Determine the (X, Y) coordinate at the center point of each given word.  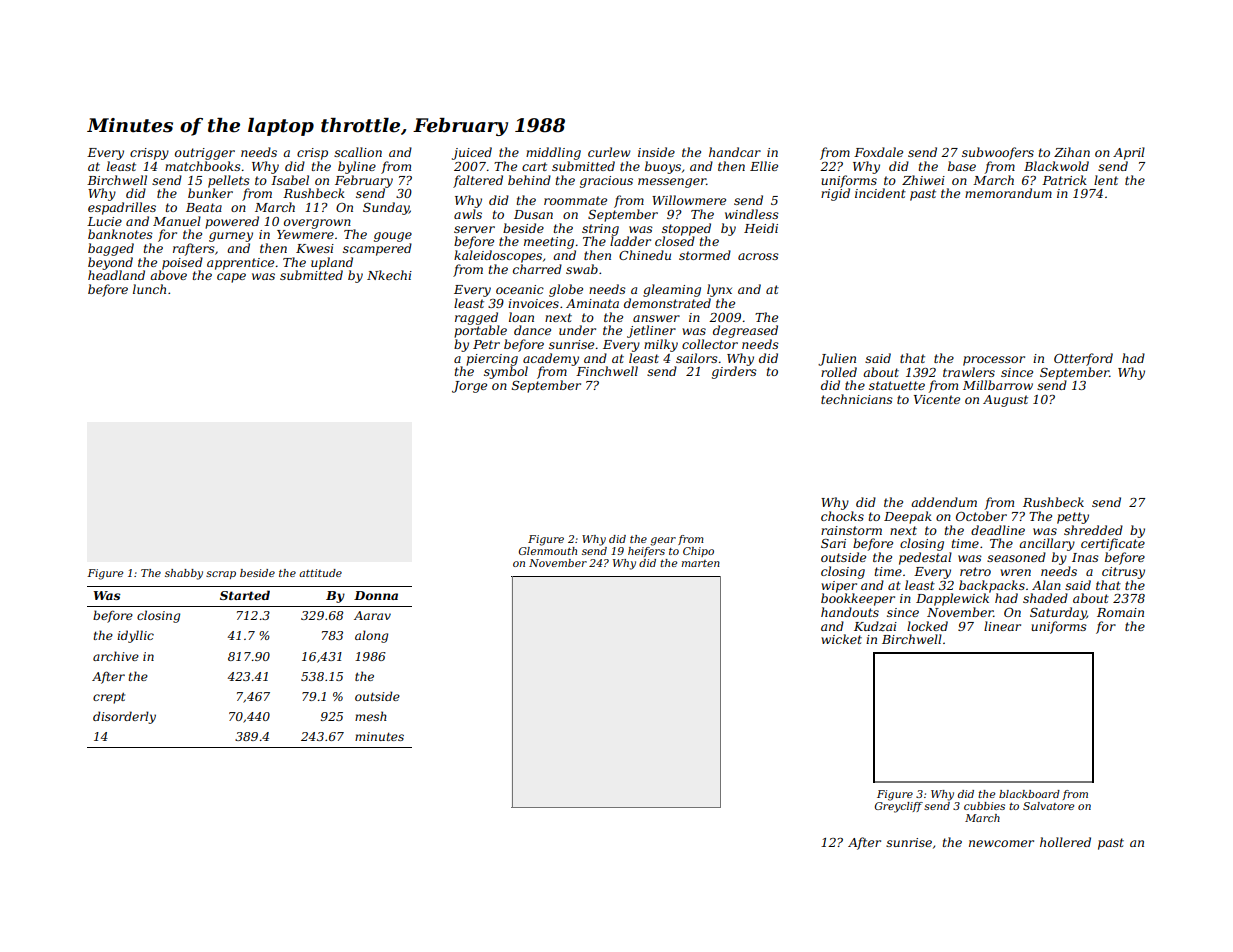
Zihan (1072, 152)
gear (663, 541)
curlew (609, 152)
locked (927, 626)
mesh (371, 716)
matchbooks (203, 166)
